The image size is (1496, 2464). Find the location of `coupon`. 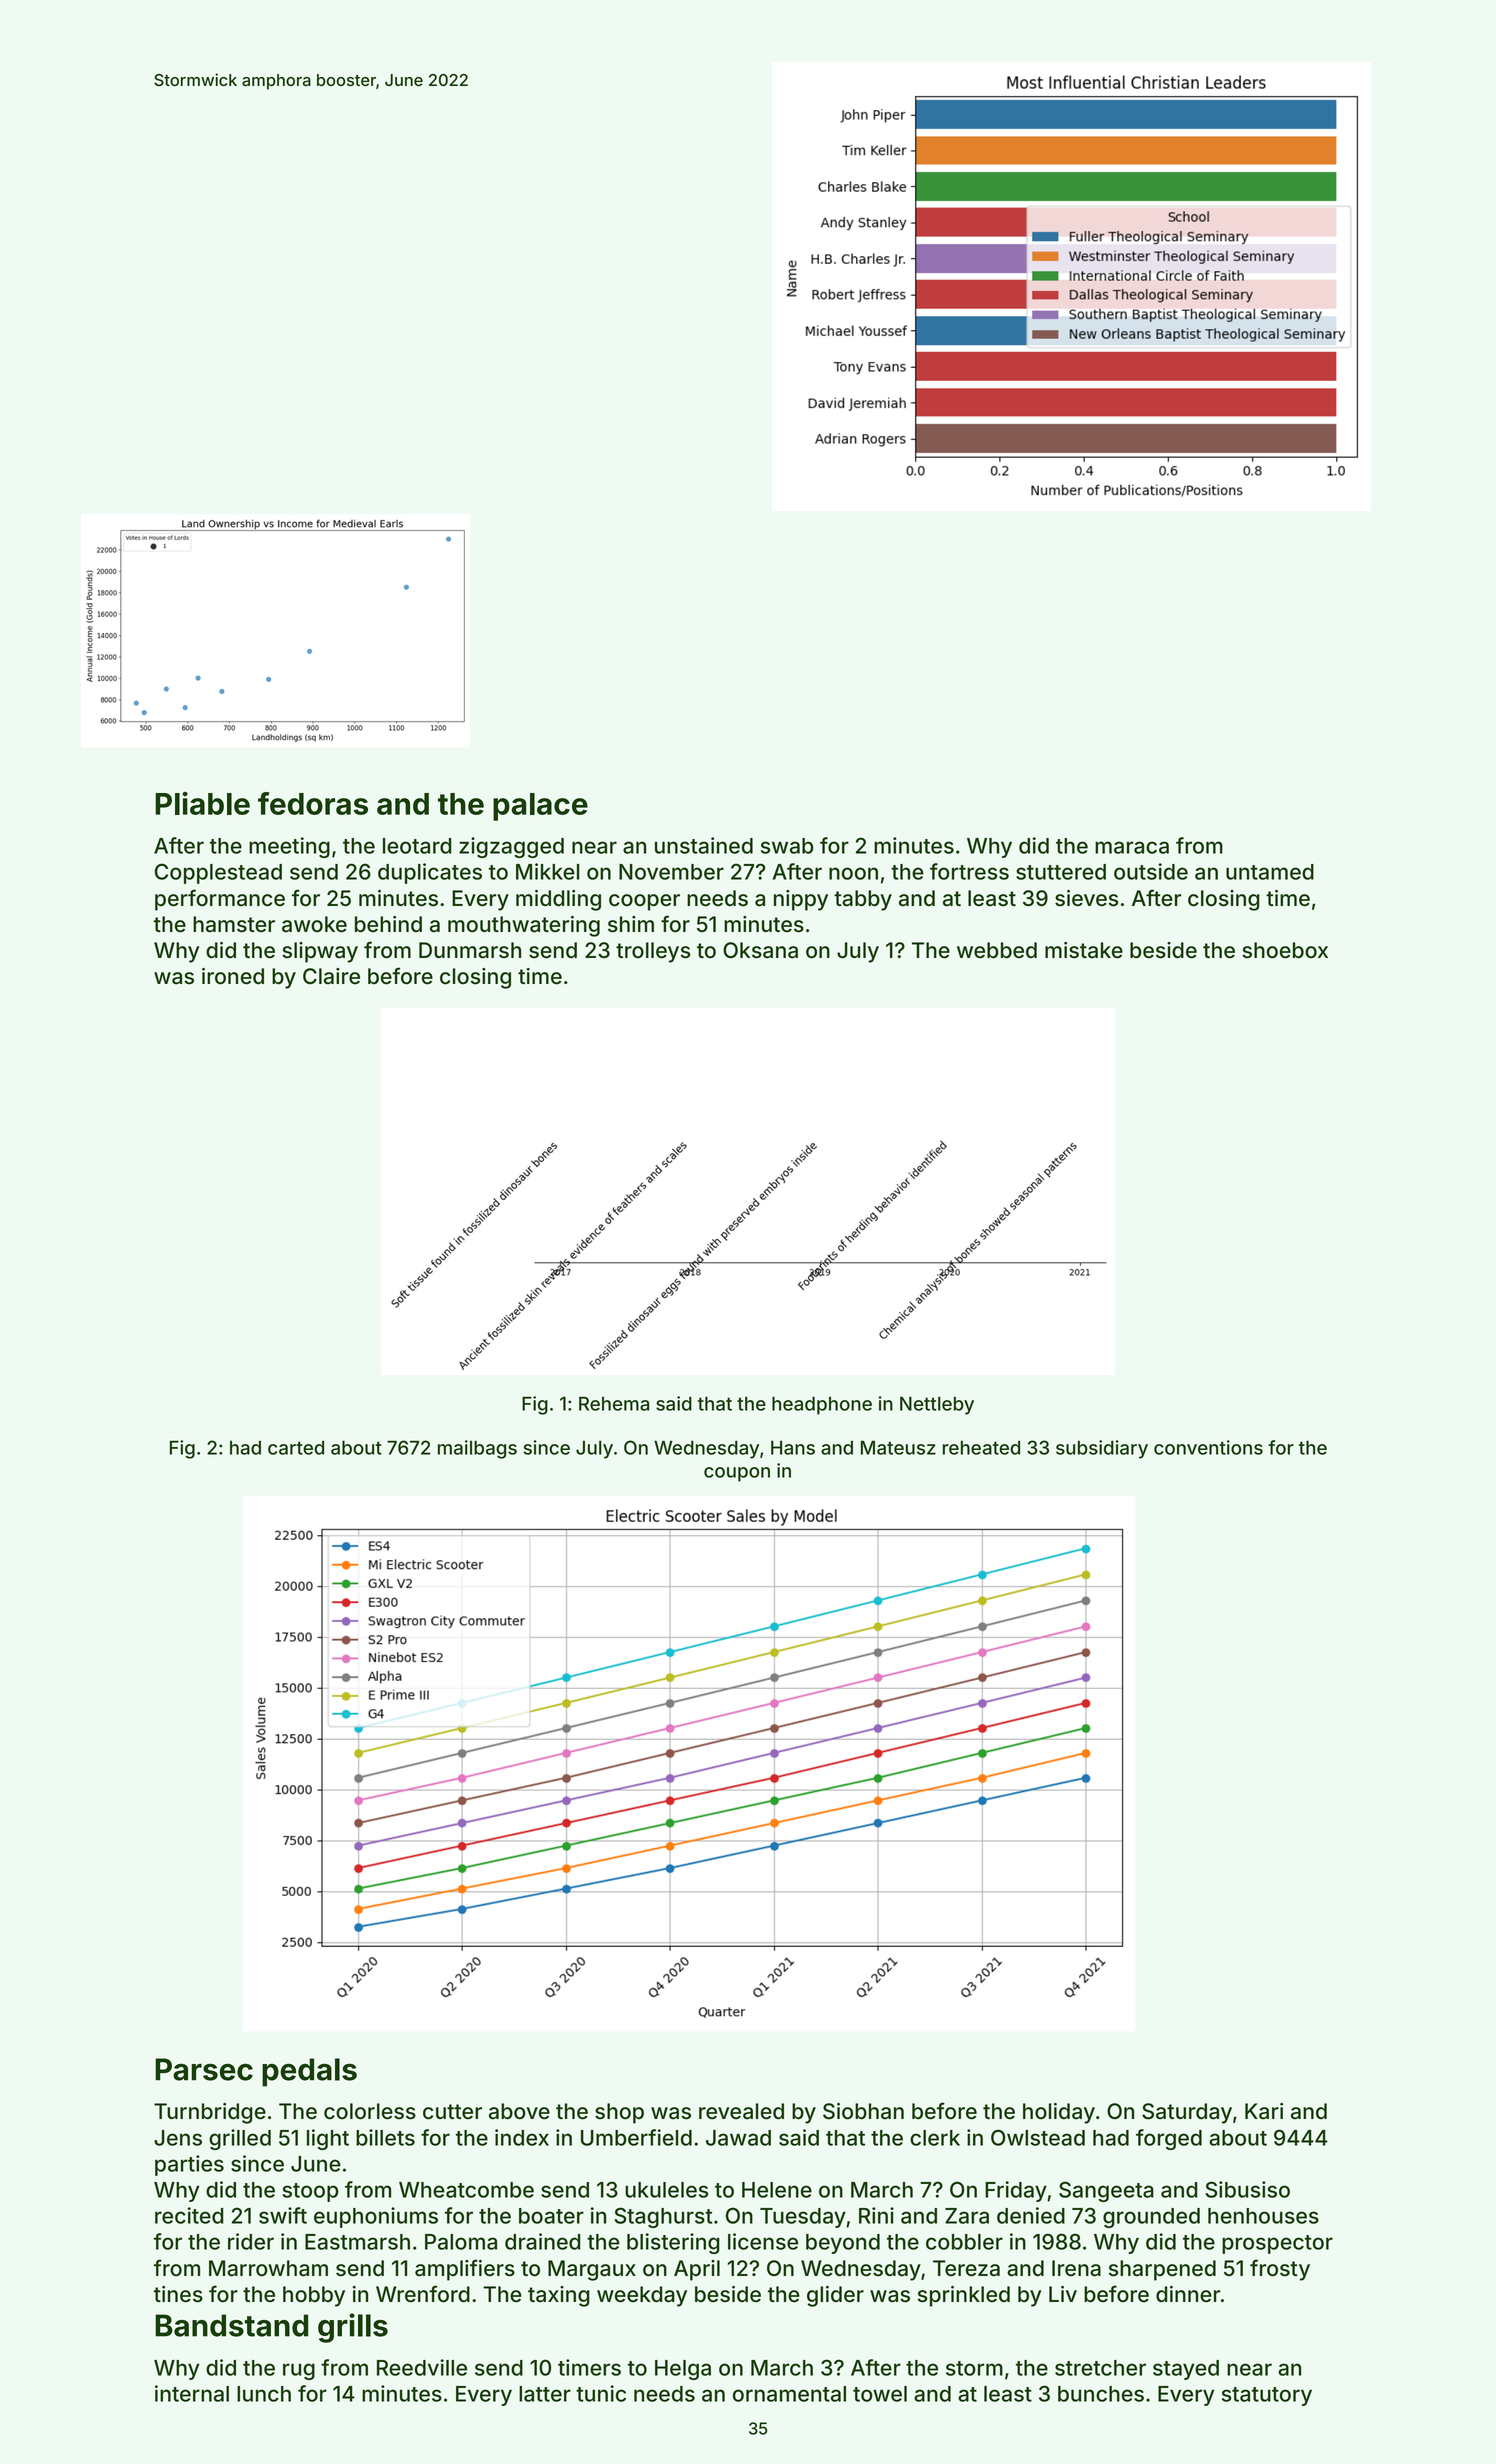

coupon is located at coordinates (737, 1474).
